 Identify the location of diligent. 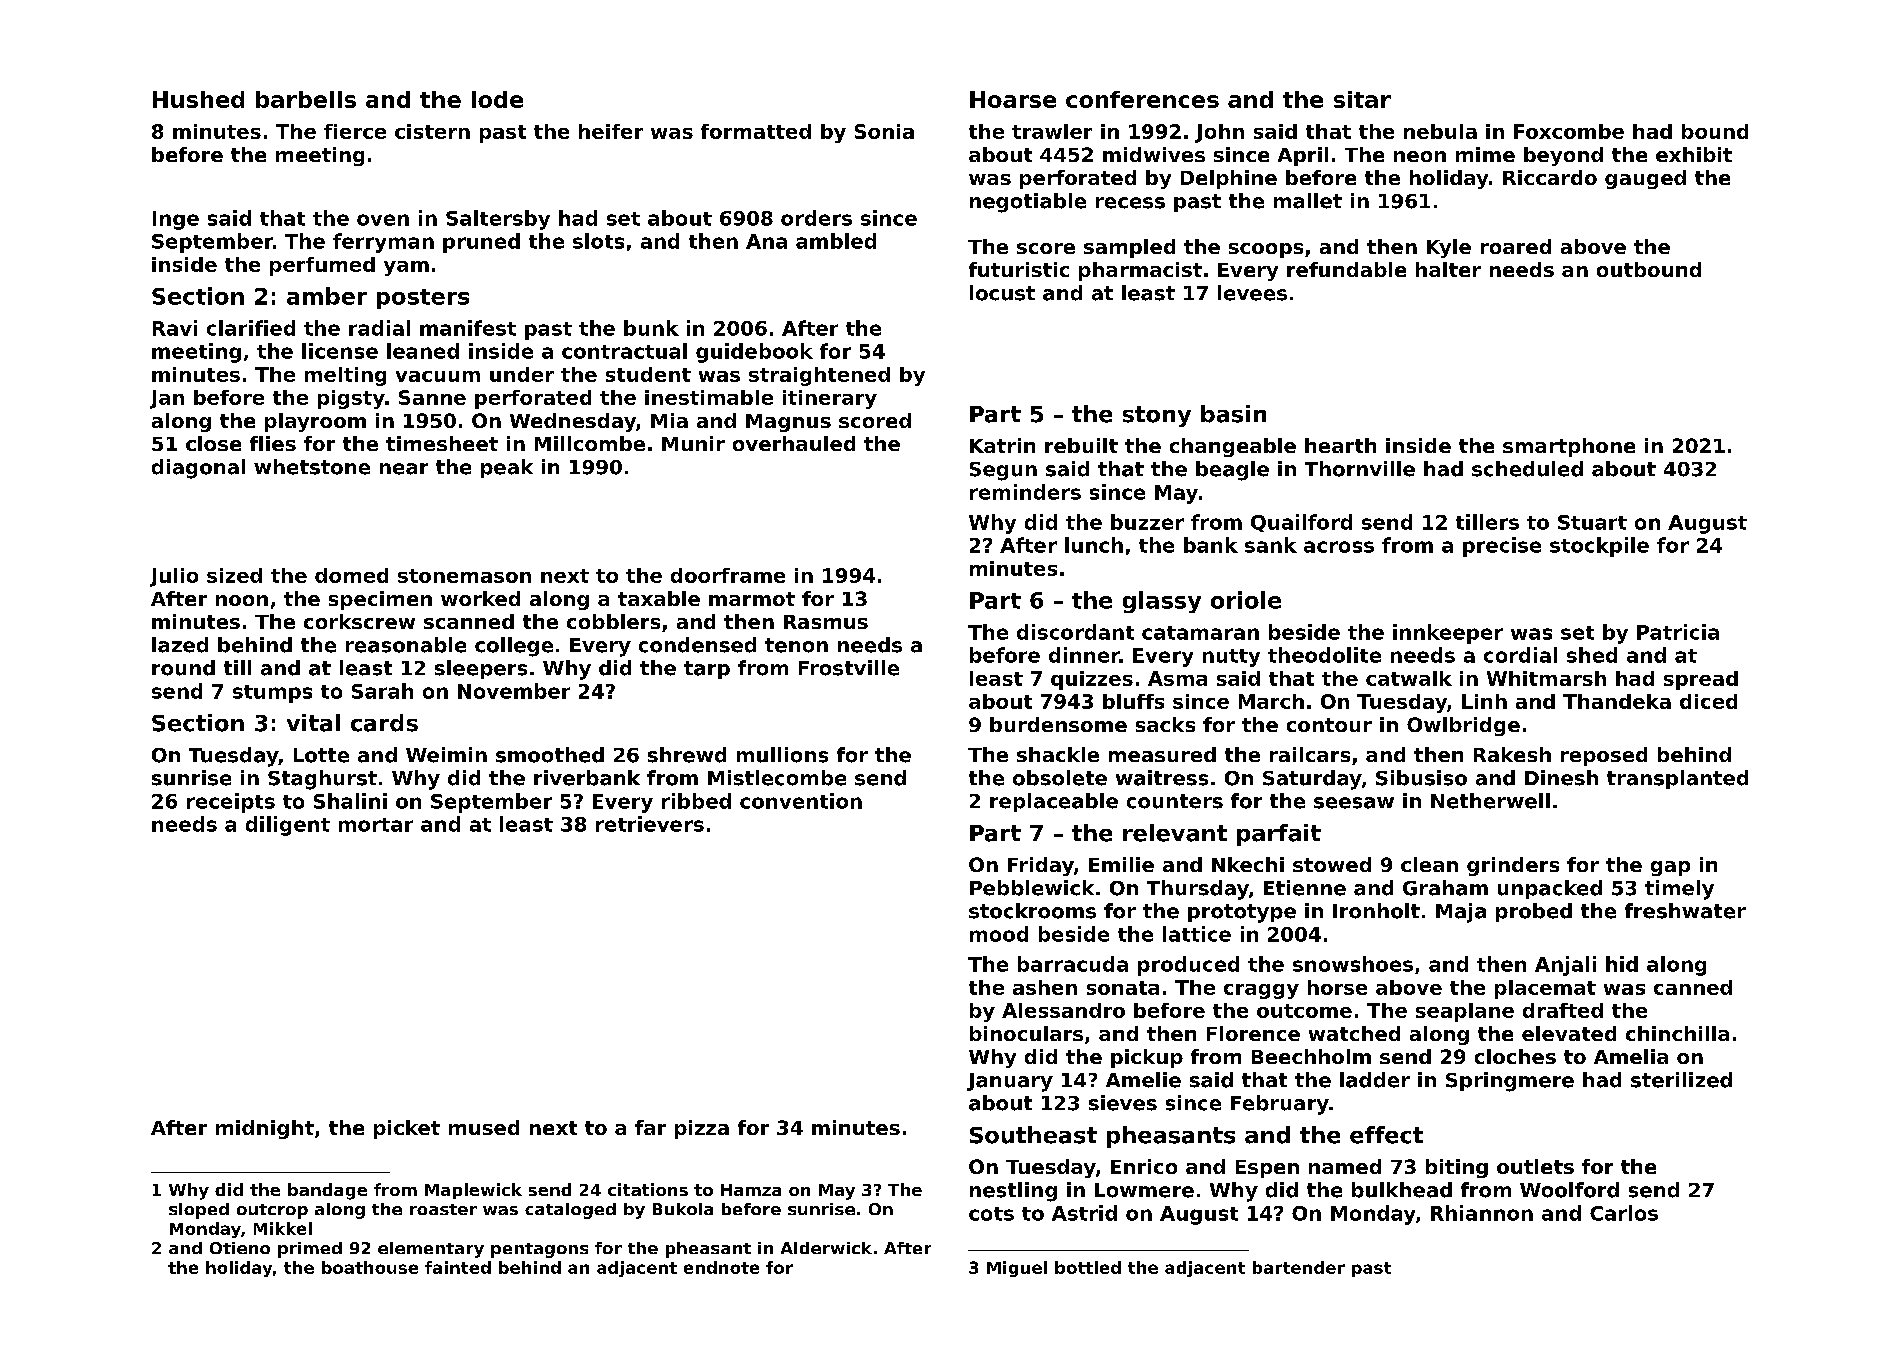
(288, 826).
